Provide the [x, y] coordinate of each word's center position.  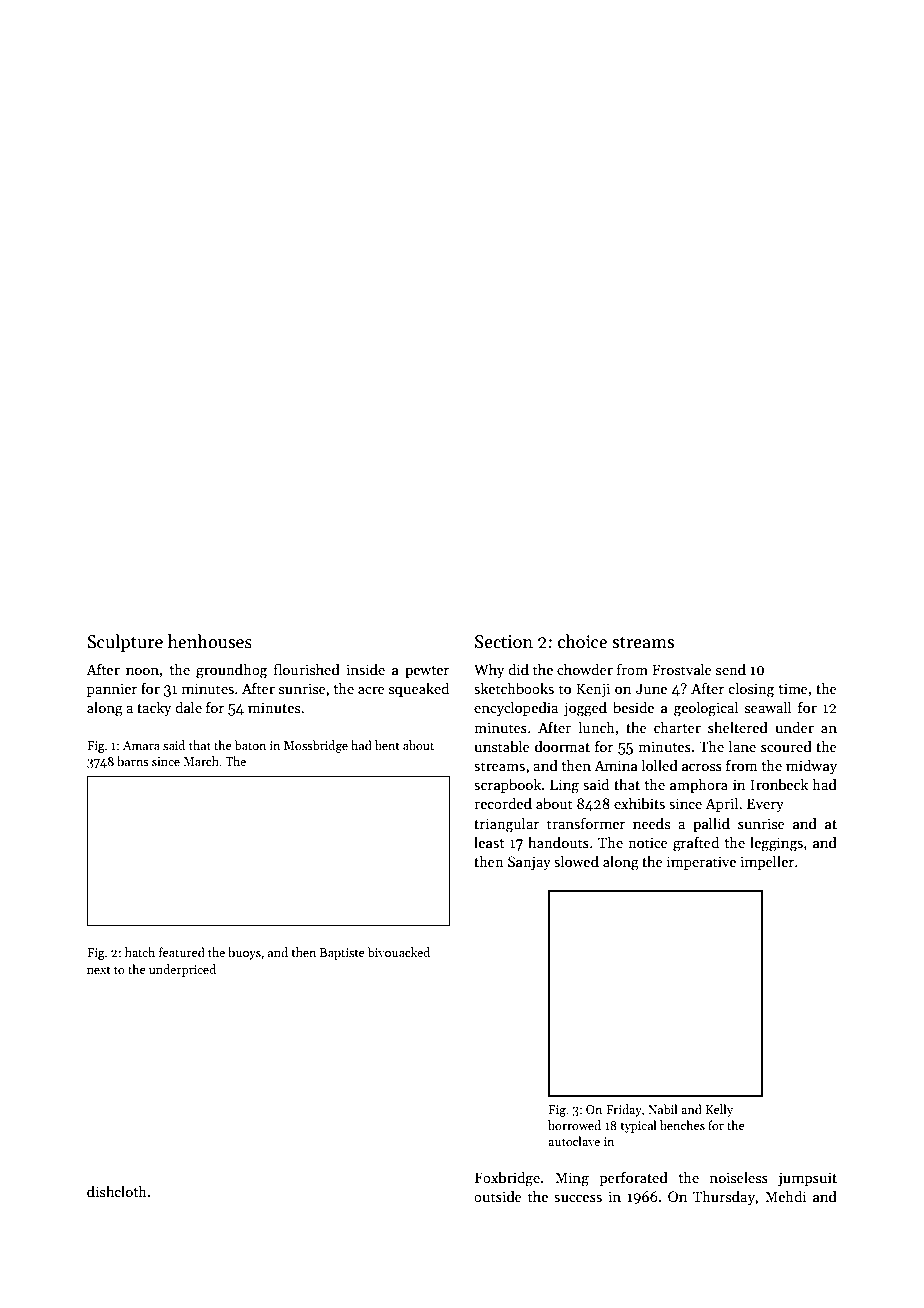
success [578, 1198]
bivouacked [398, 952]
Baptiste [342, 954]
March [201, 761]
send [731, 669]
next [99, 970]
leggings [776, 844]
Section [504, 642]
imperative [701, 863]
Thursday [724, 1197]
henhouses [210, 641]
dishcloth [117, 1191]
